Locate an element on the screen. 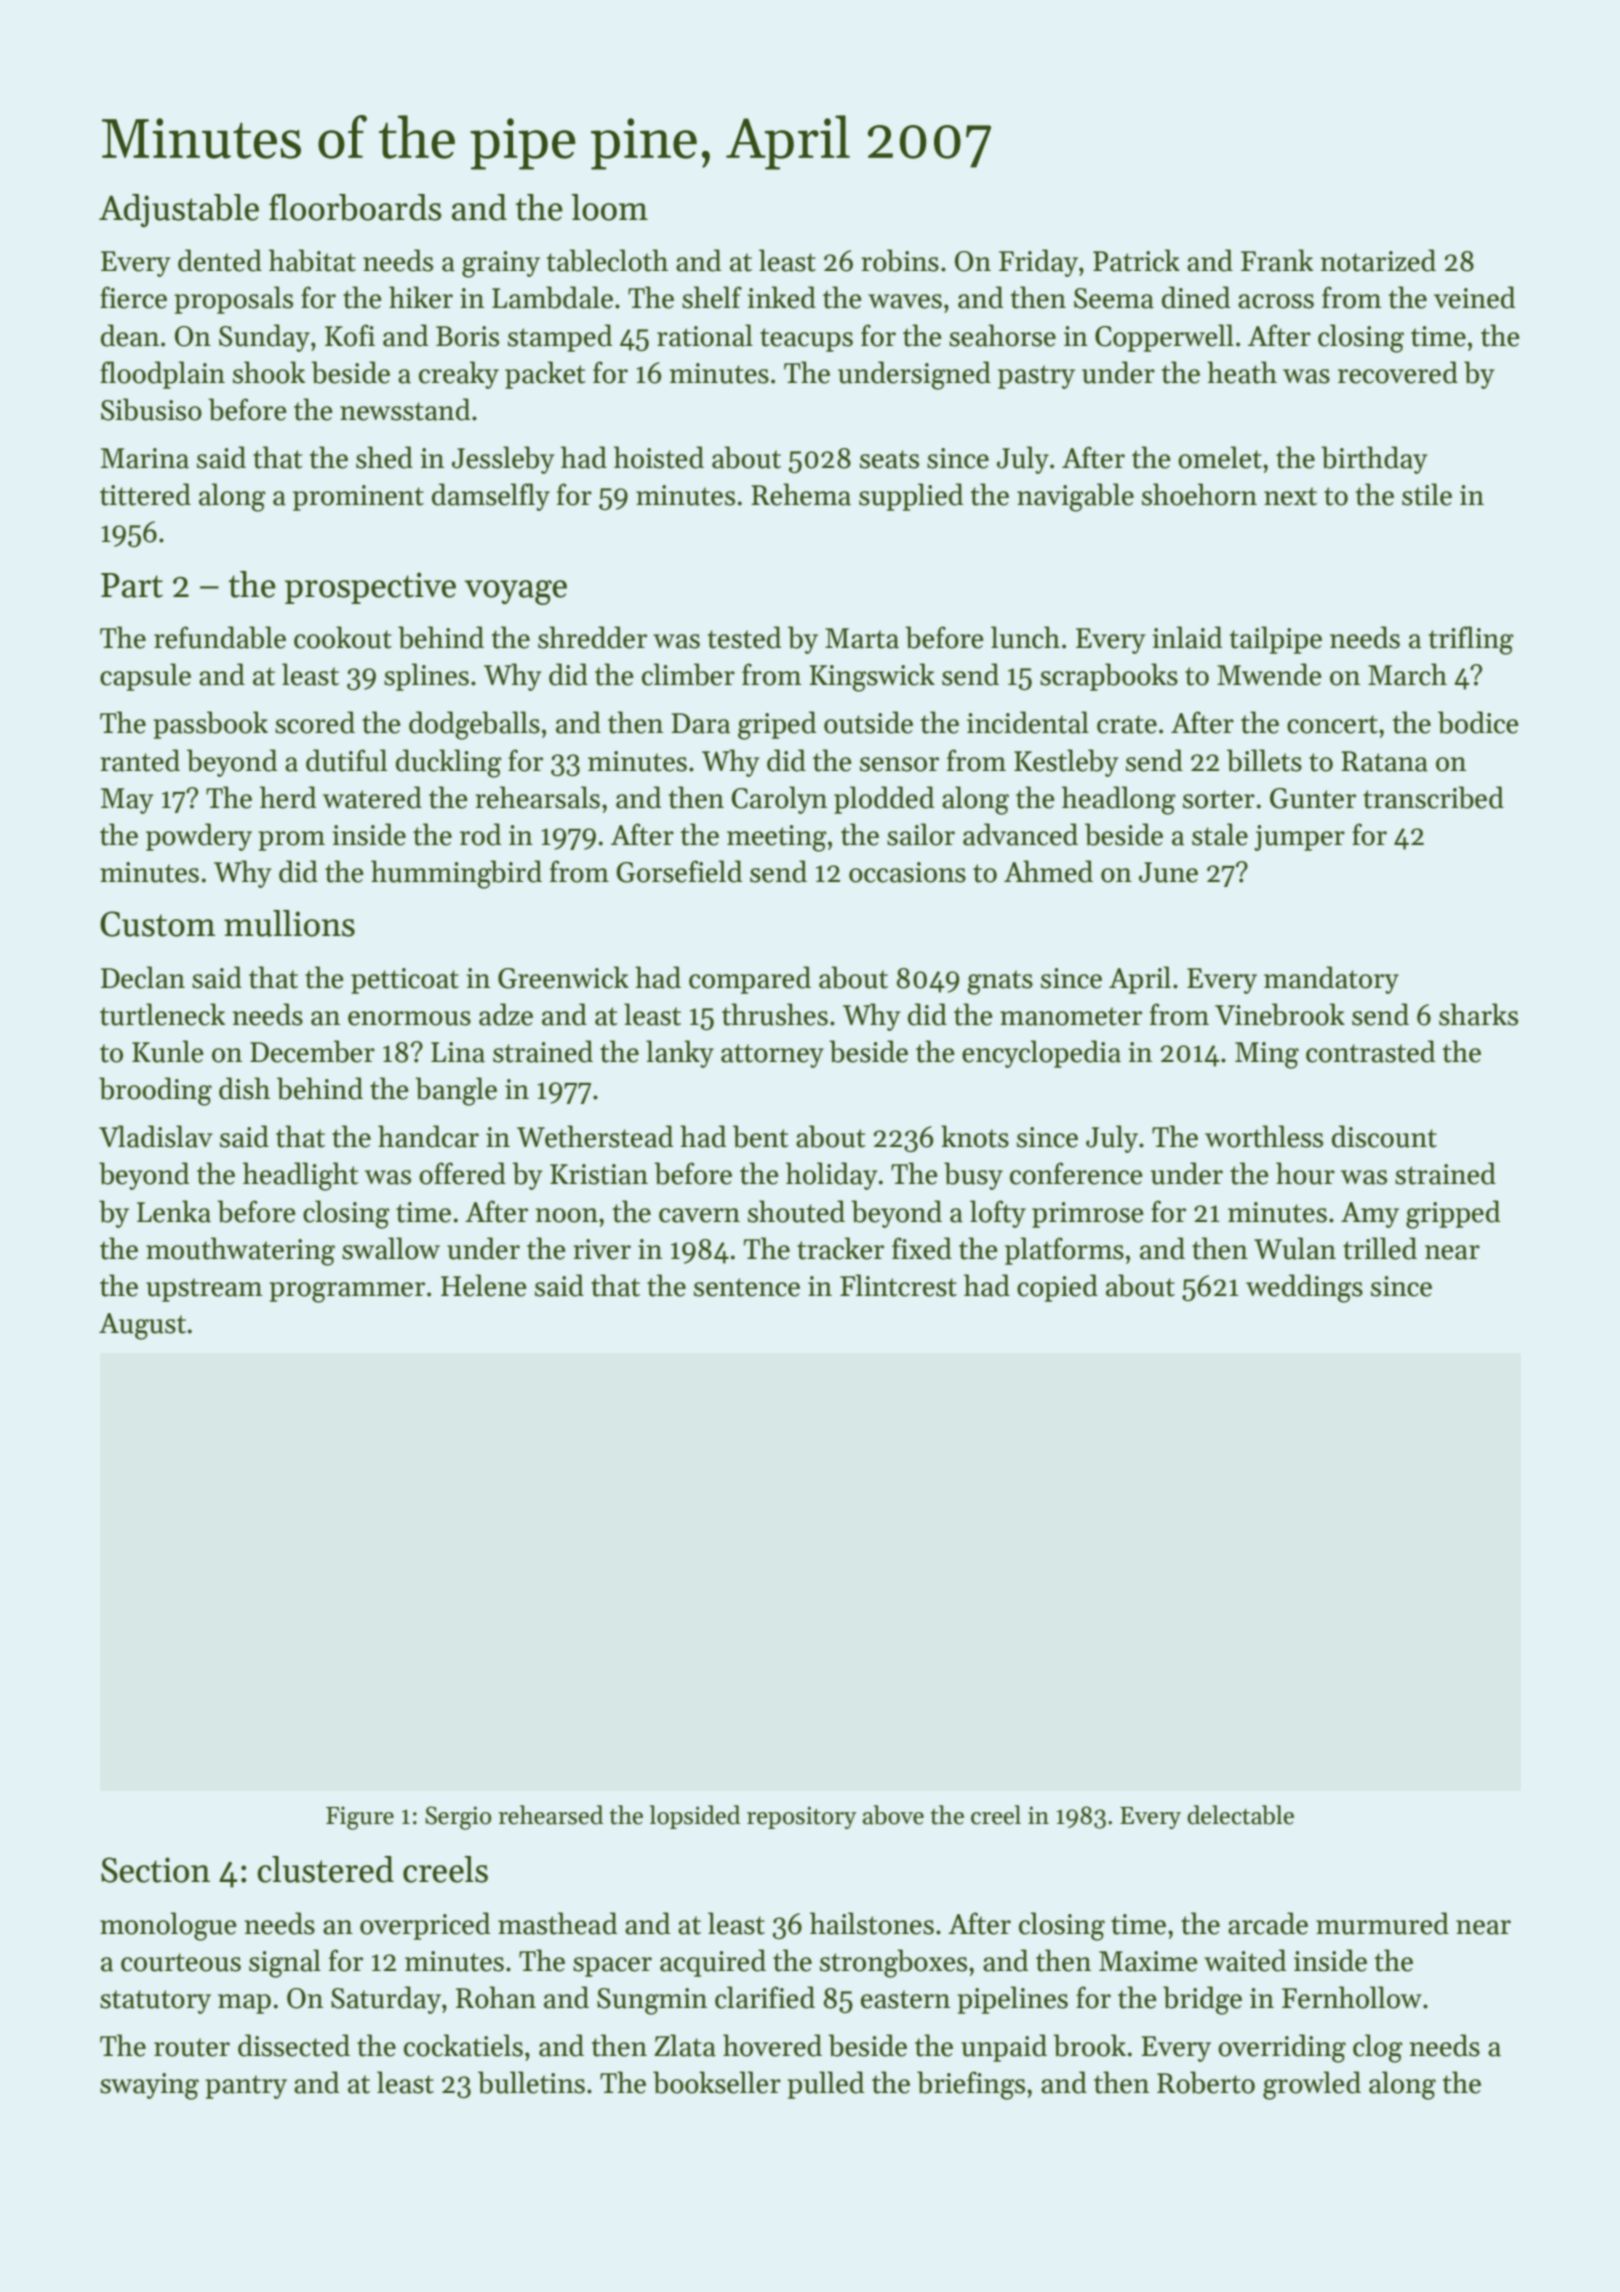 The image size is (1620, 2292). mandatory is located at coordinates (1331, 980).
